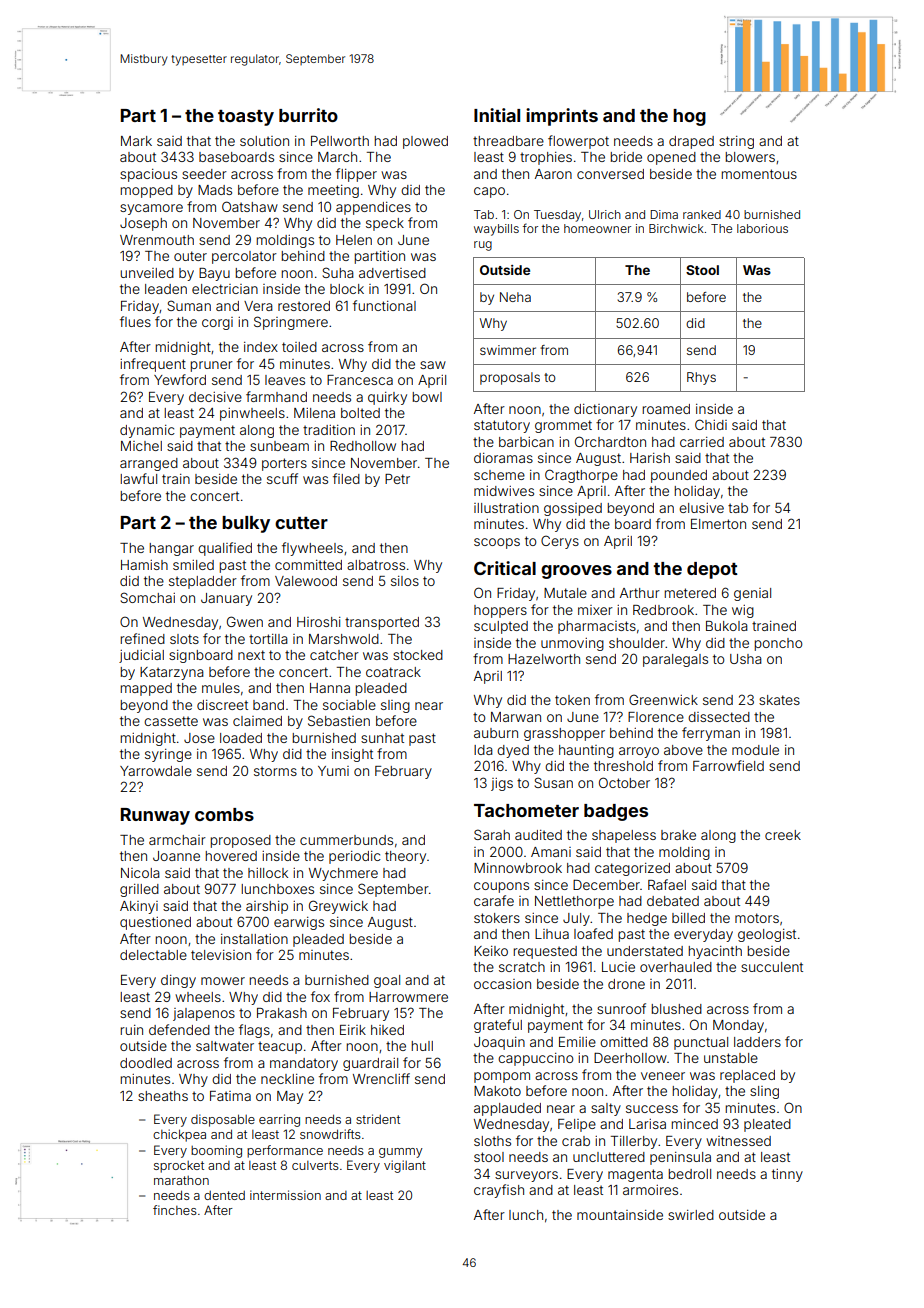 Image resolution: width=924 pixels, height=1308 pixels. What do you see at coordinates (338, 907) in the image?
I see `Greywick` at bounding box center [338, 907].
